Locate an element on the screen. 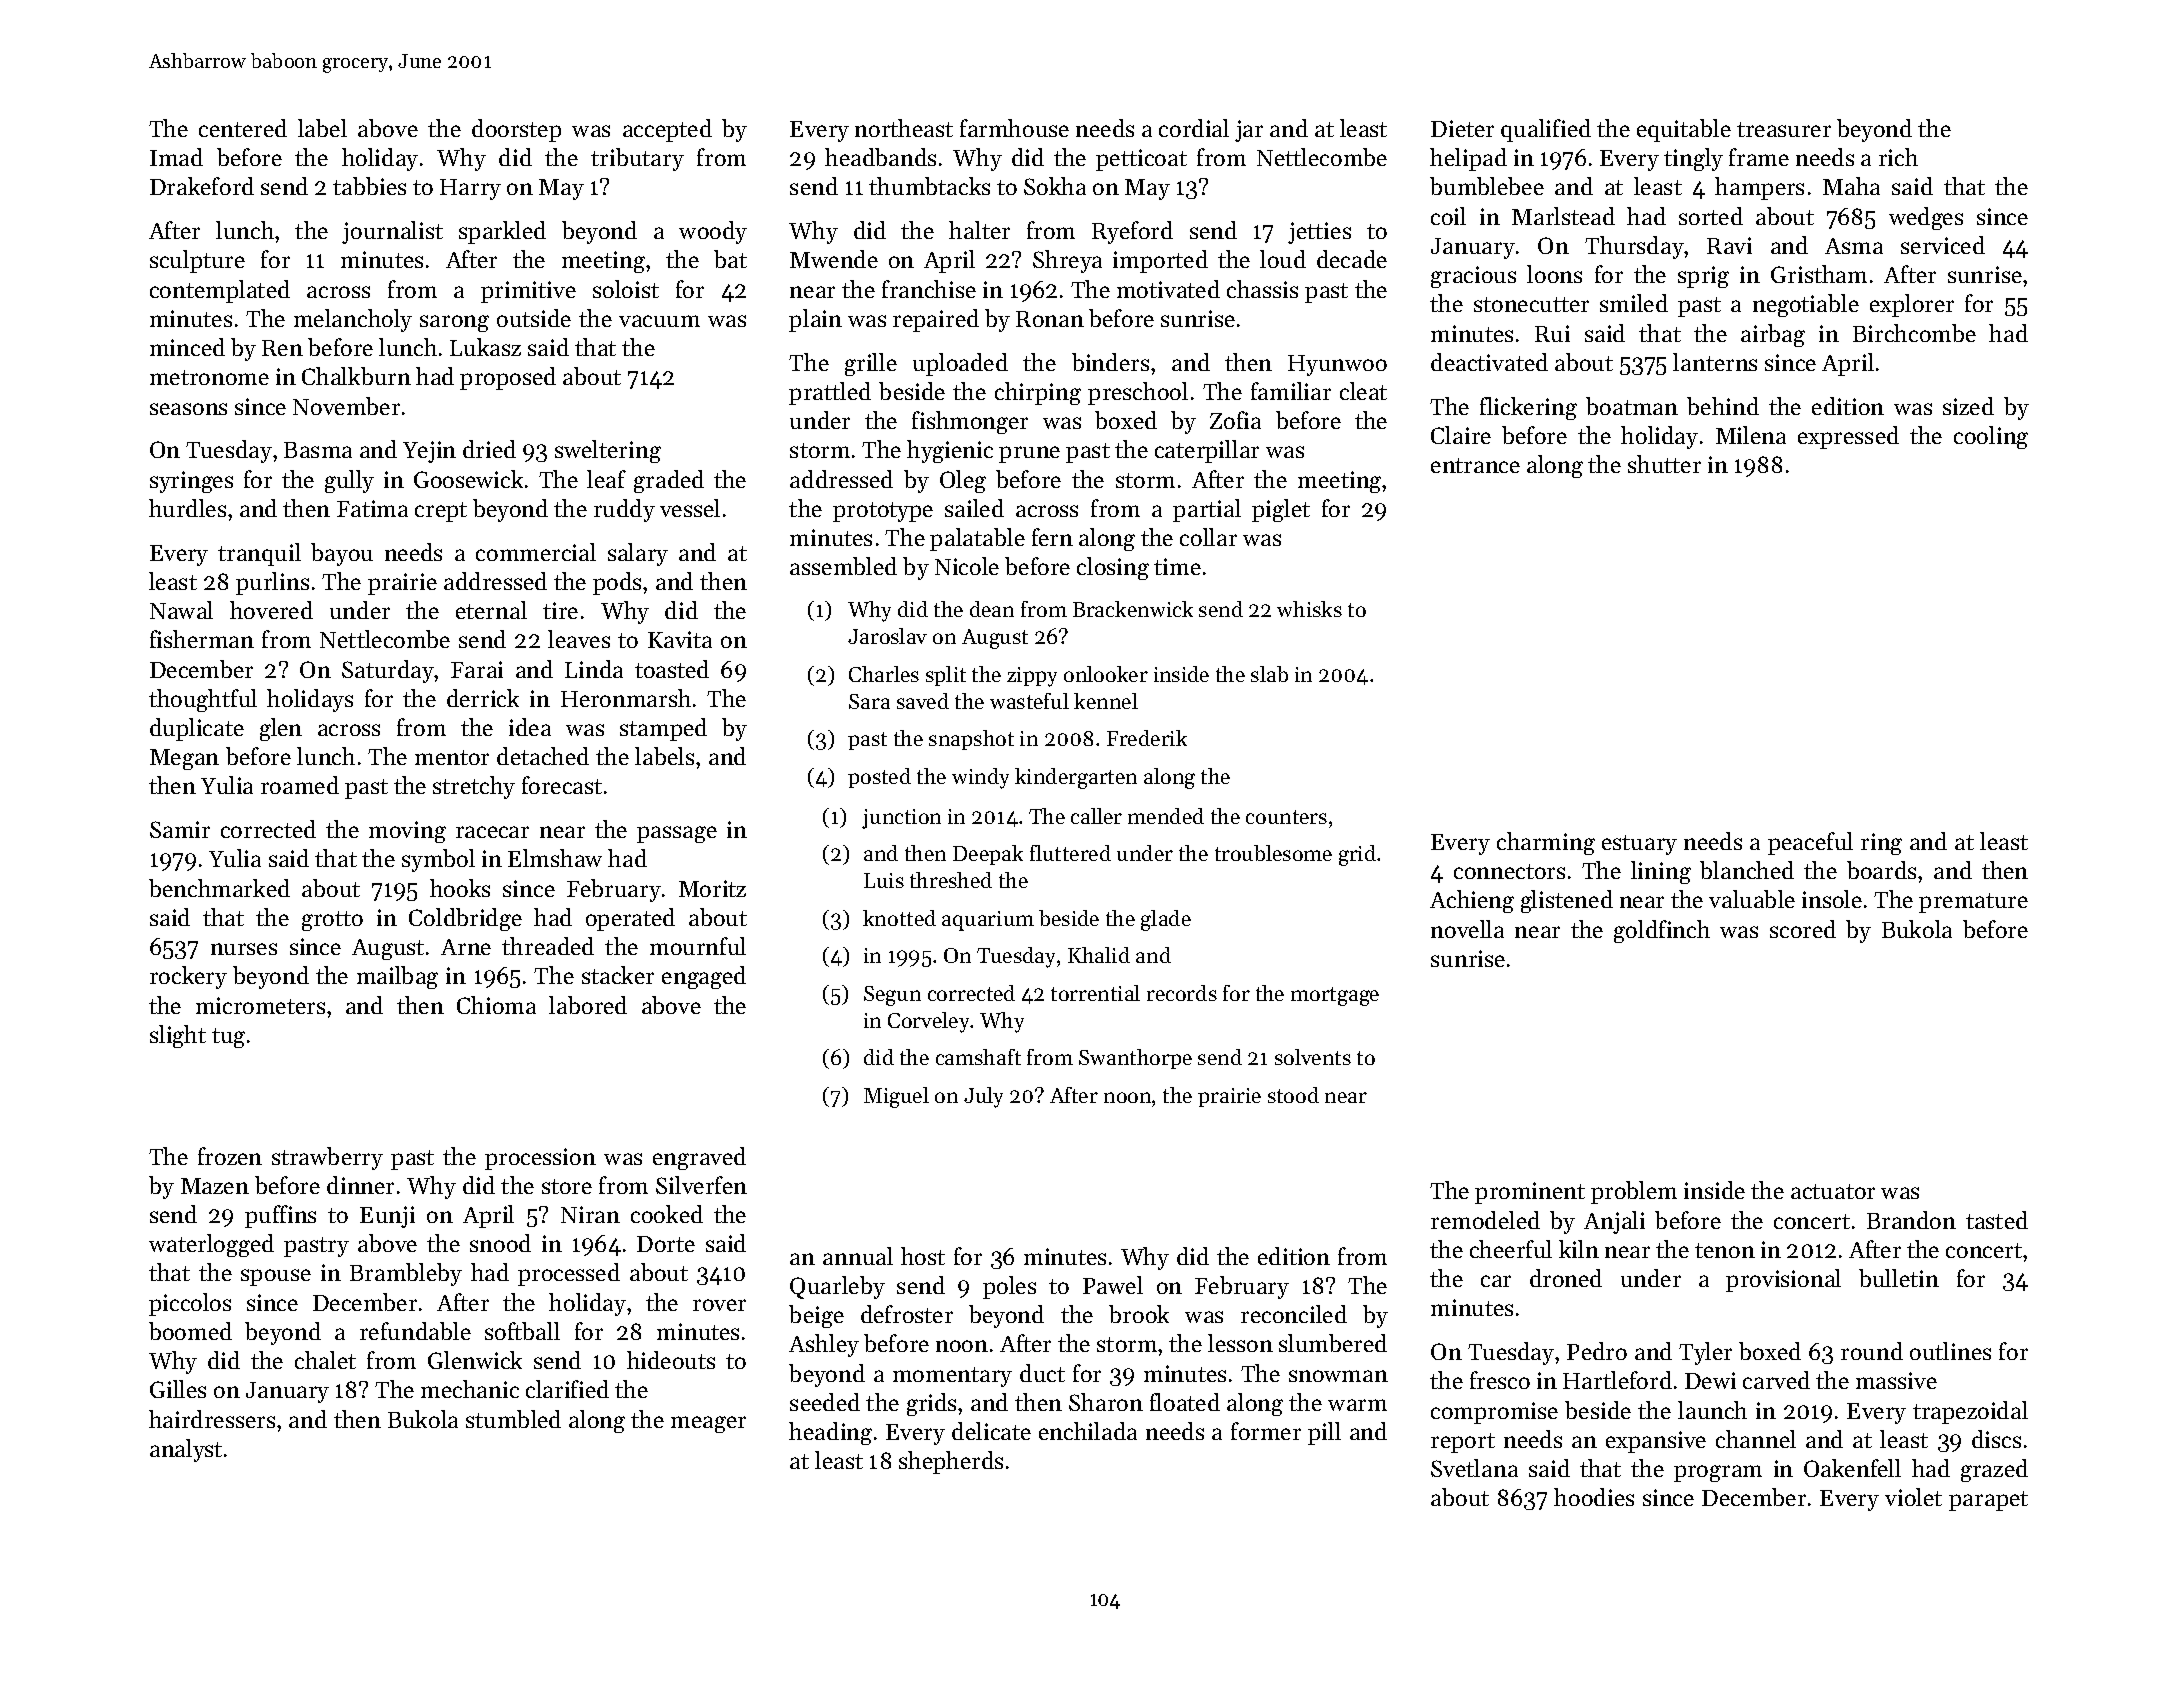 The width and height of the screenshot is (2178, 1683). Nicole is located at coordinates (967, 566).
